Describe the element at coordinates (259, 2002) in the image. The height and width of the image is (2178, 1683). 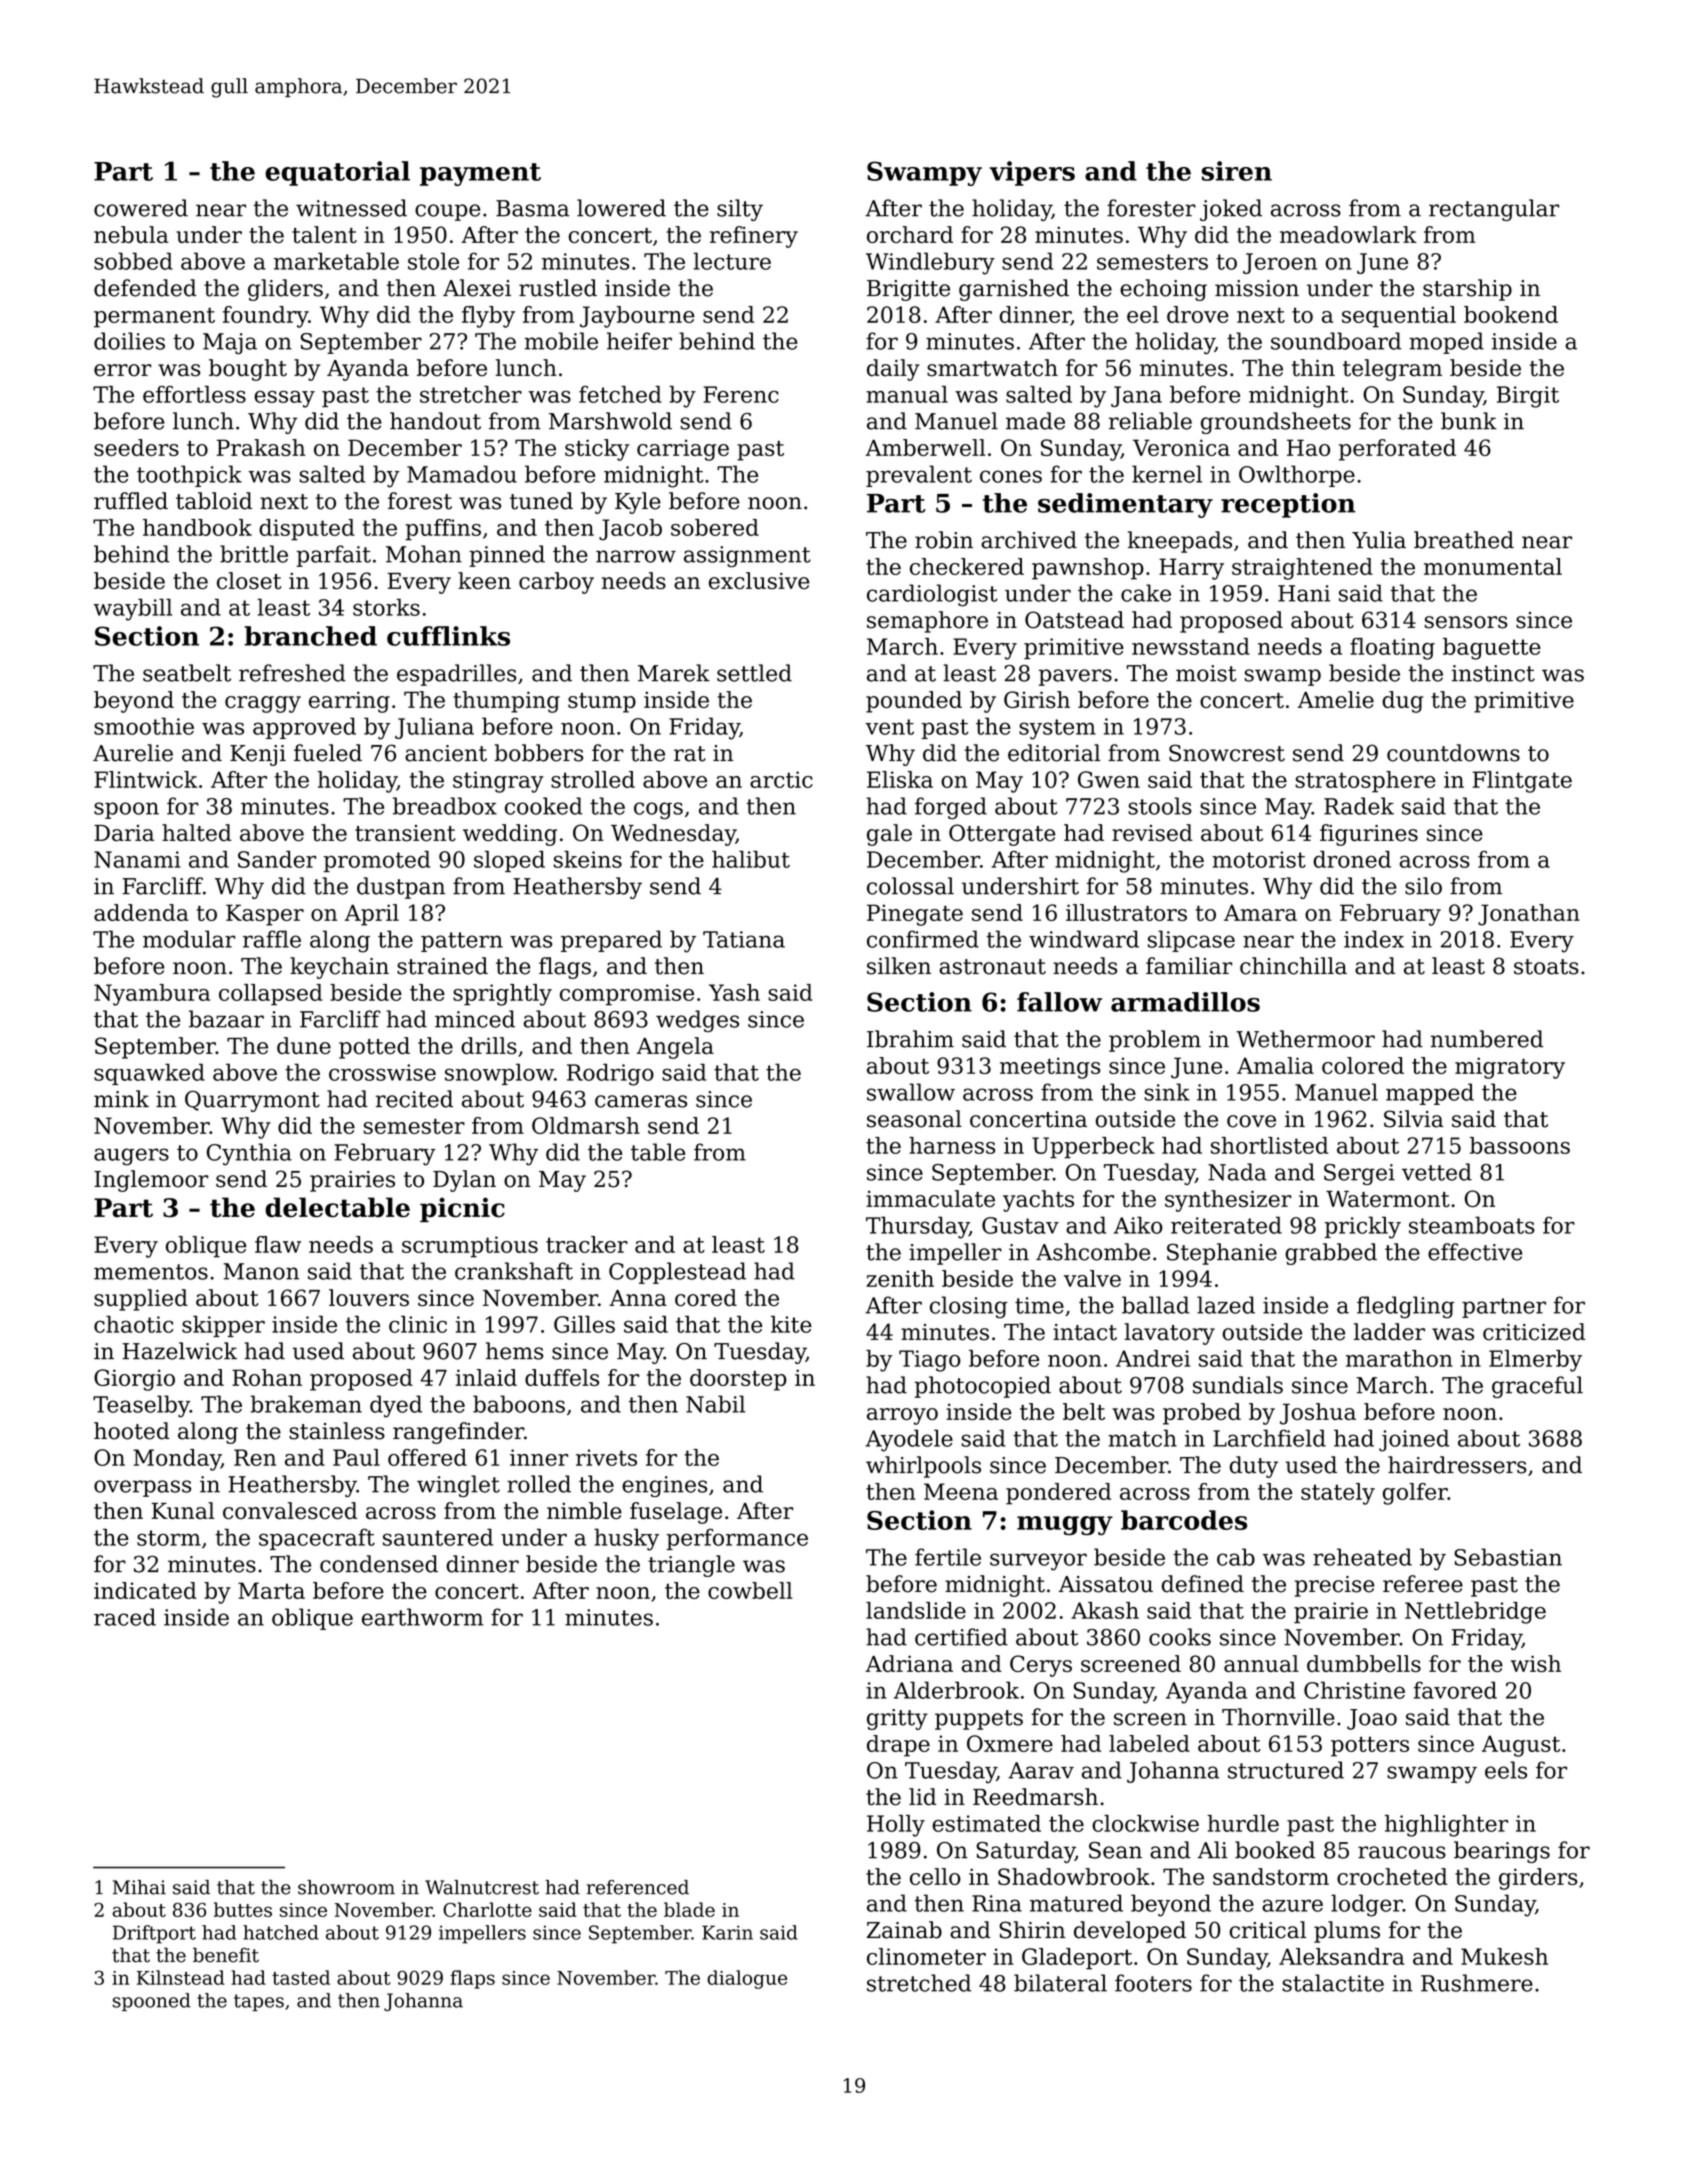
I see `tapes` at that location.
